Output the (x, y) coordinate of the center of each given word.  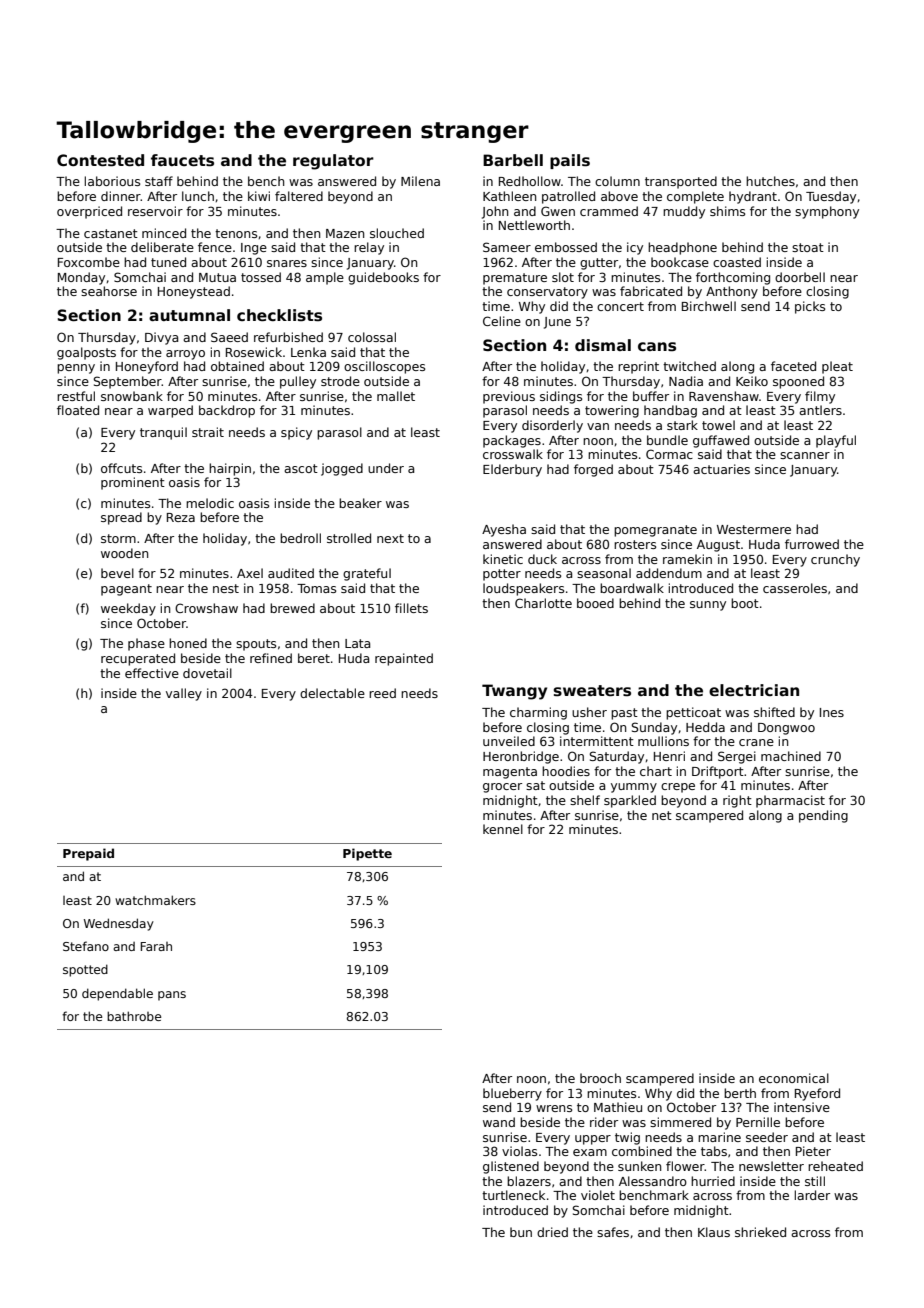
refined (271, 658)
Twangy (514, 692)
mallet (396, 396)
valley (184, 694)
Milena (420, 181)
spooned (798, 382)
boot (745, 603)
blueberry (512, 1094)
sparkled (630, 801)
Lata (357, 643)
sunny (708, 606)
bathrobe (134, 1016)
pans (172, 996)
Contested (100, 160)
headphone (682, 248)
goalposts (86, 353)
